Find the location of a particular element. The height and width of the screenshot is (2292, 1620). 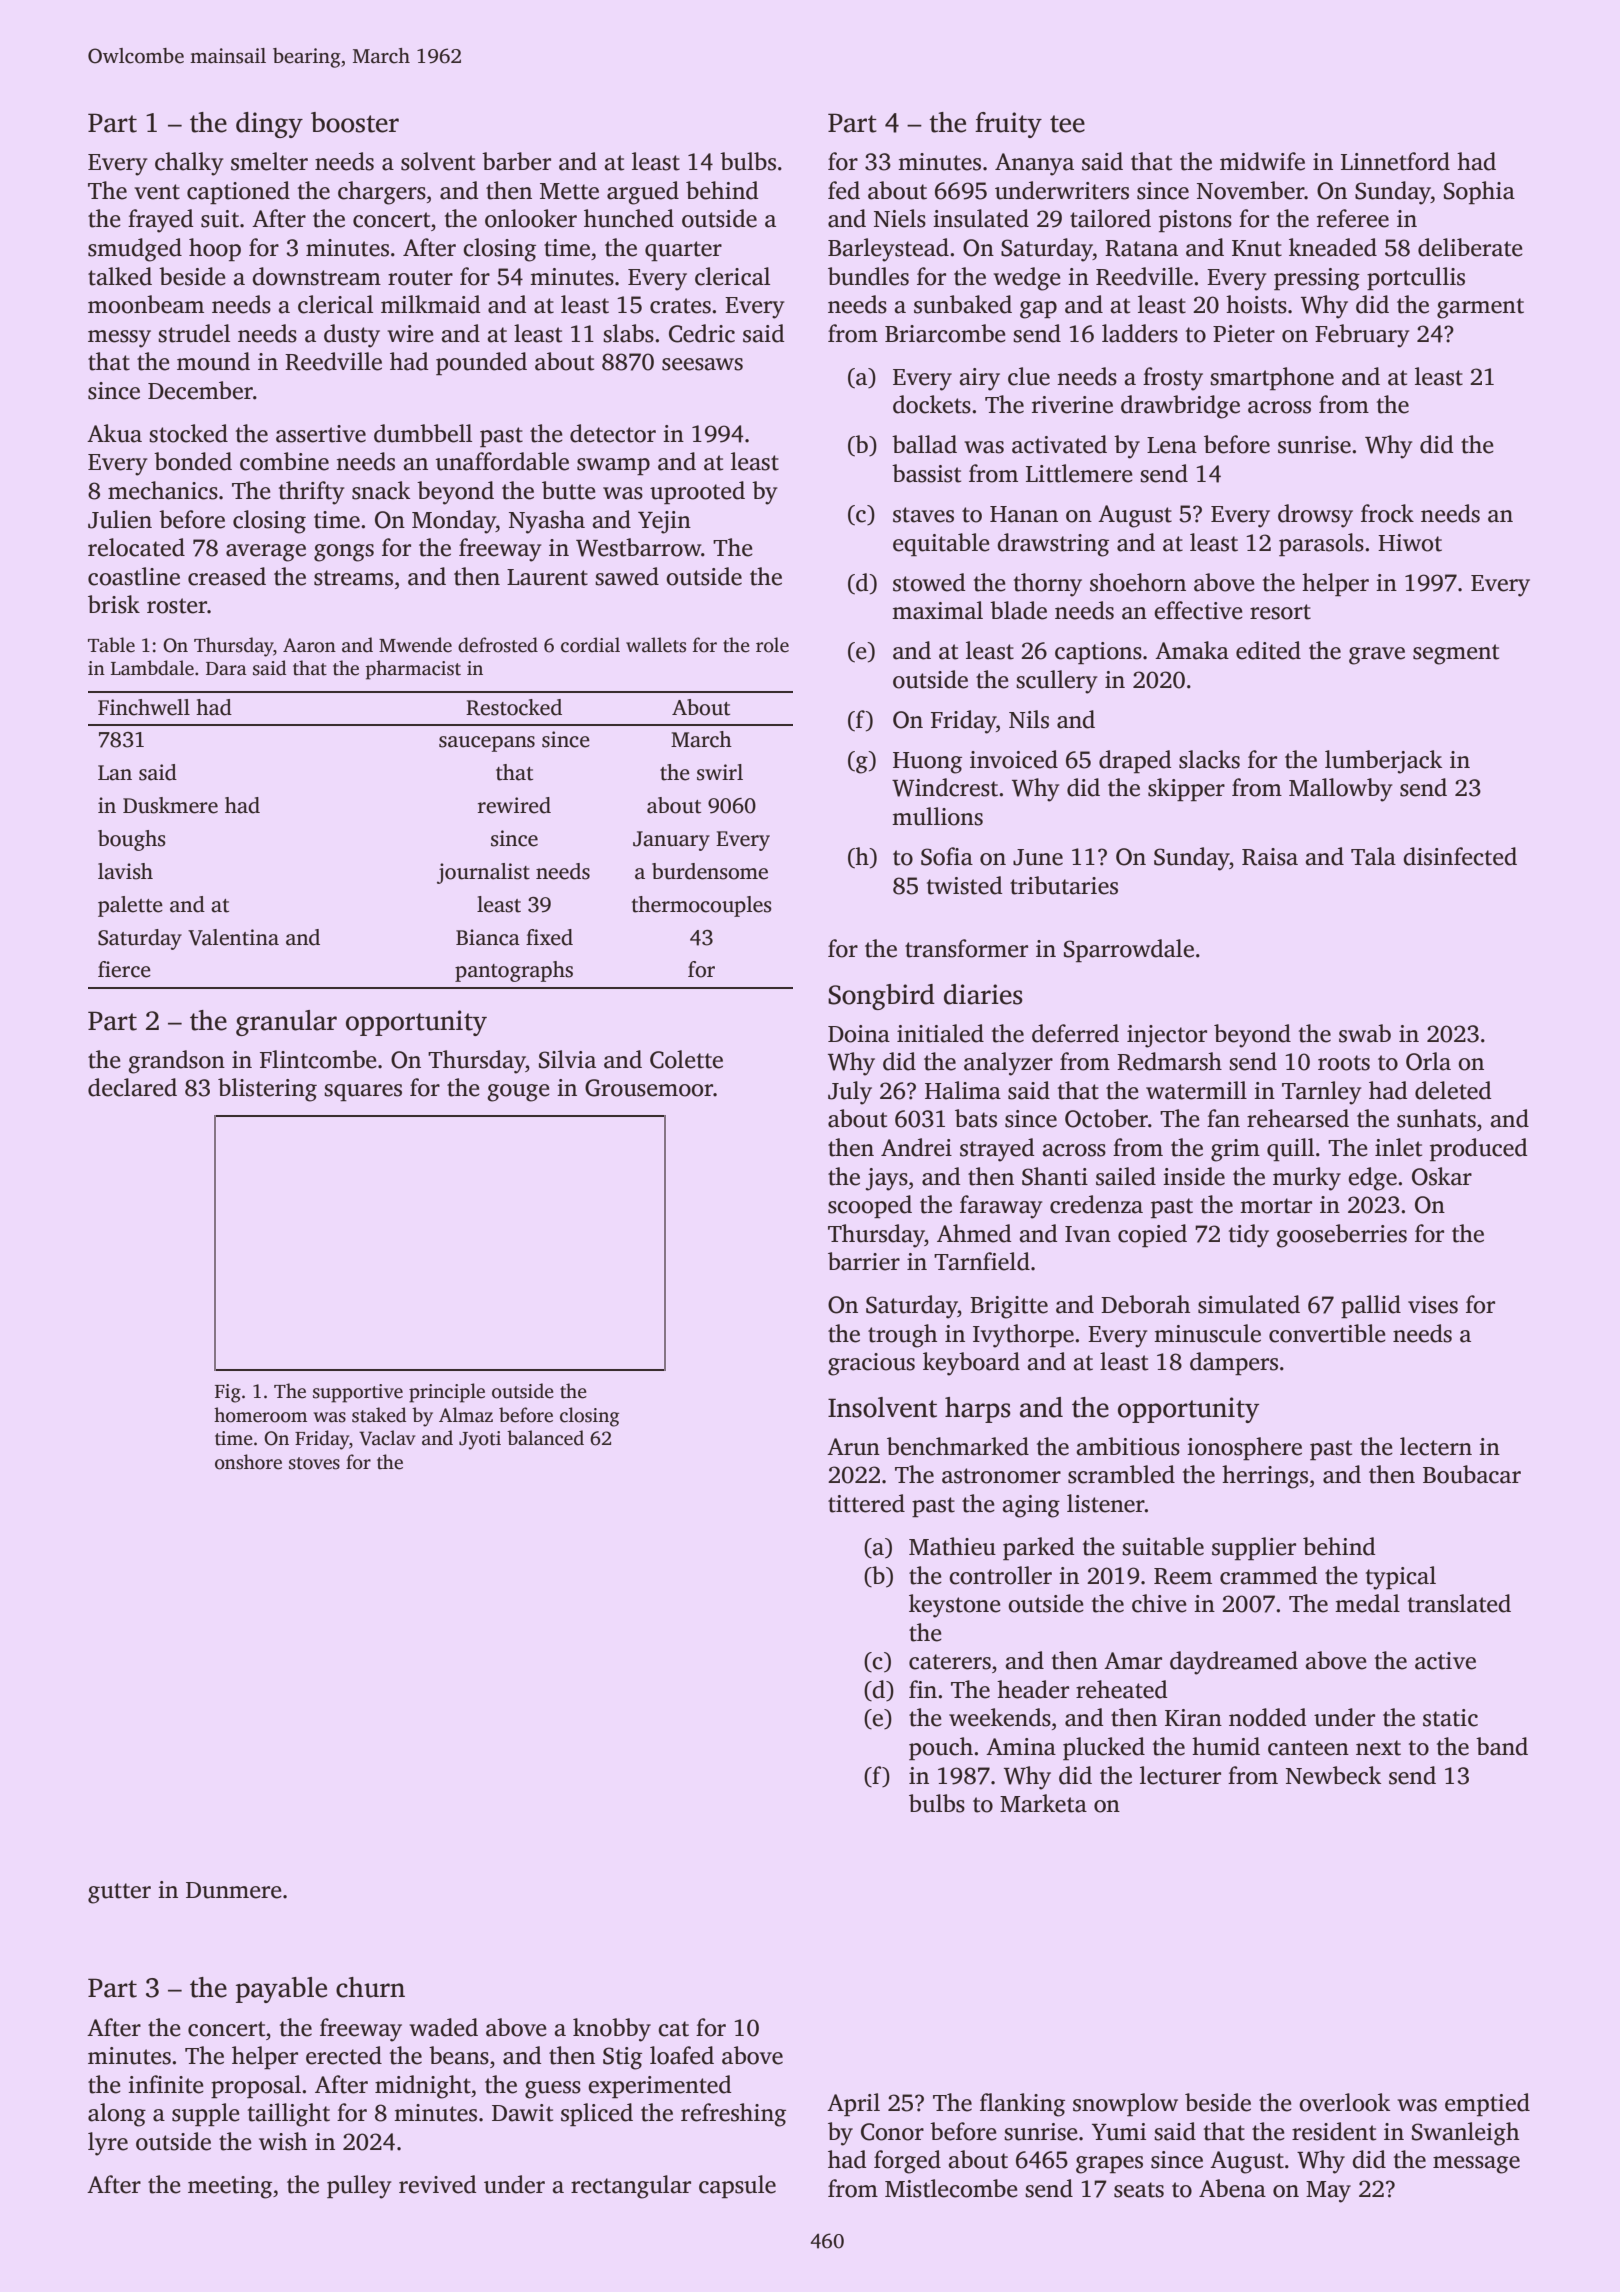

argued is located at coordinates (643, 193).
